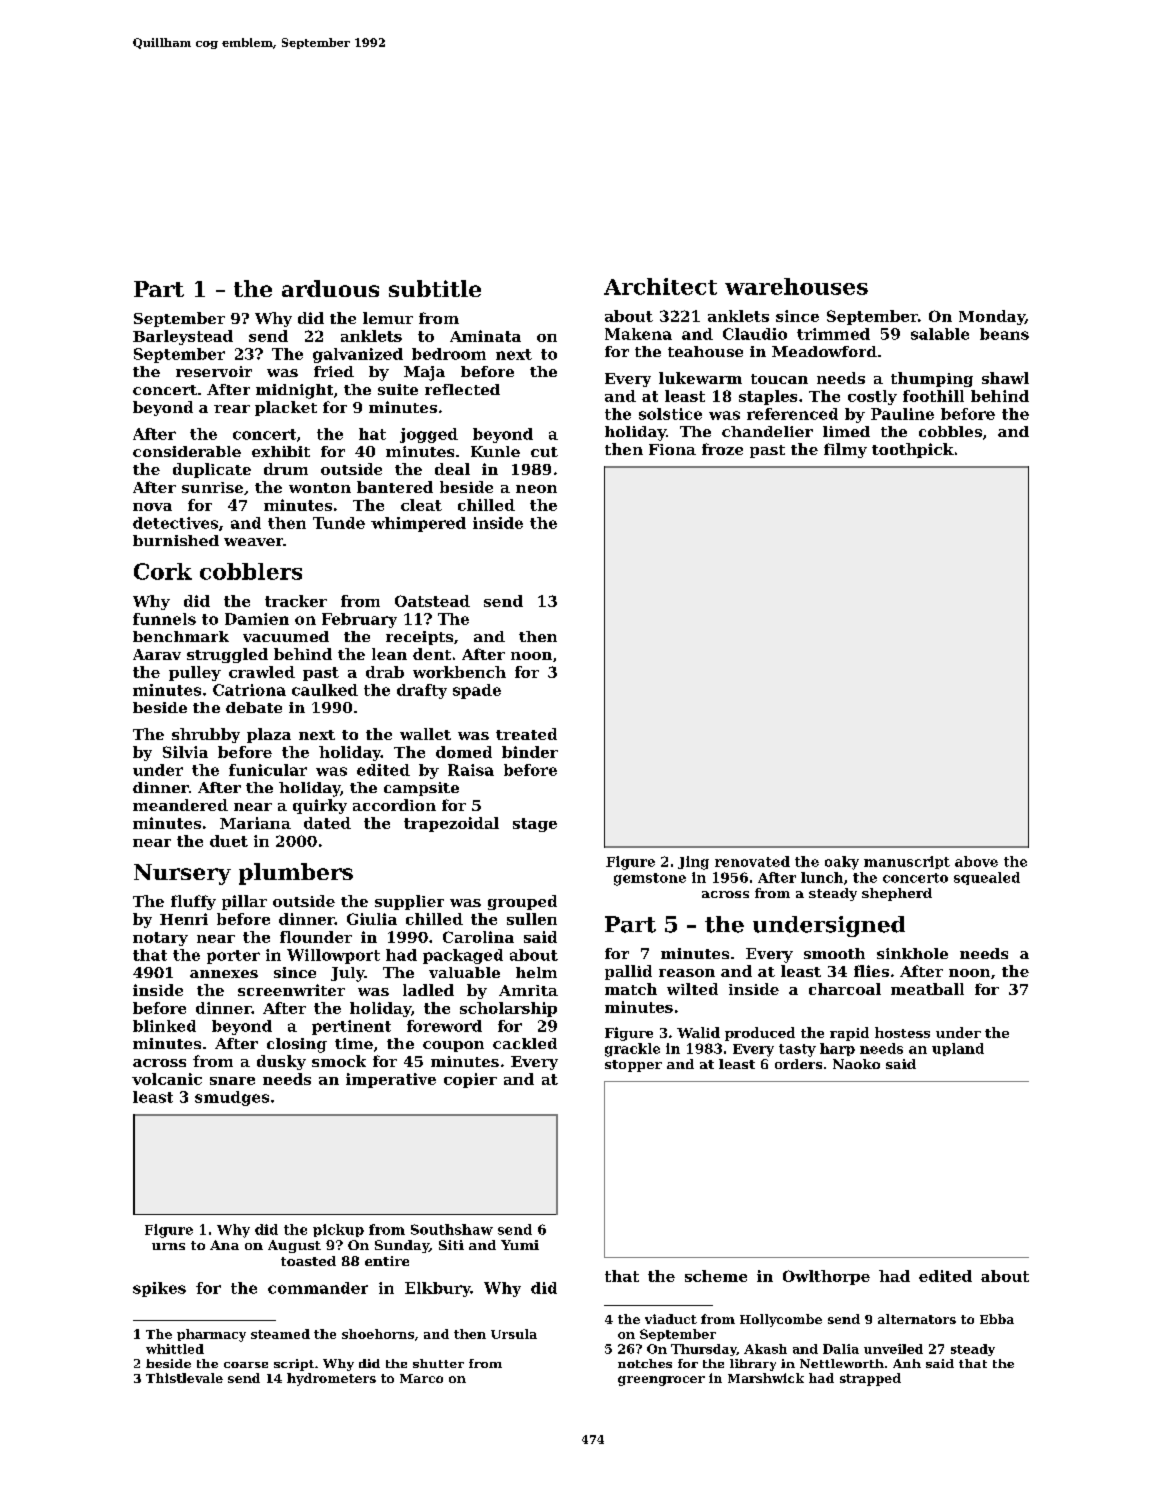 This page has width=1162, height=1504. Describe the element at coordinates (183, 337) in the page. I see `Barleystead` at that location.
